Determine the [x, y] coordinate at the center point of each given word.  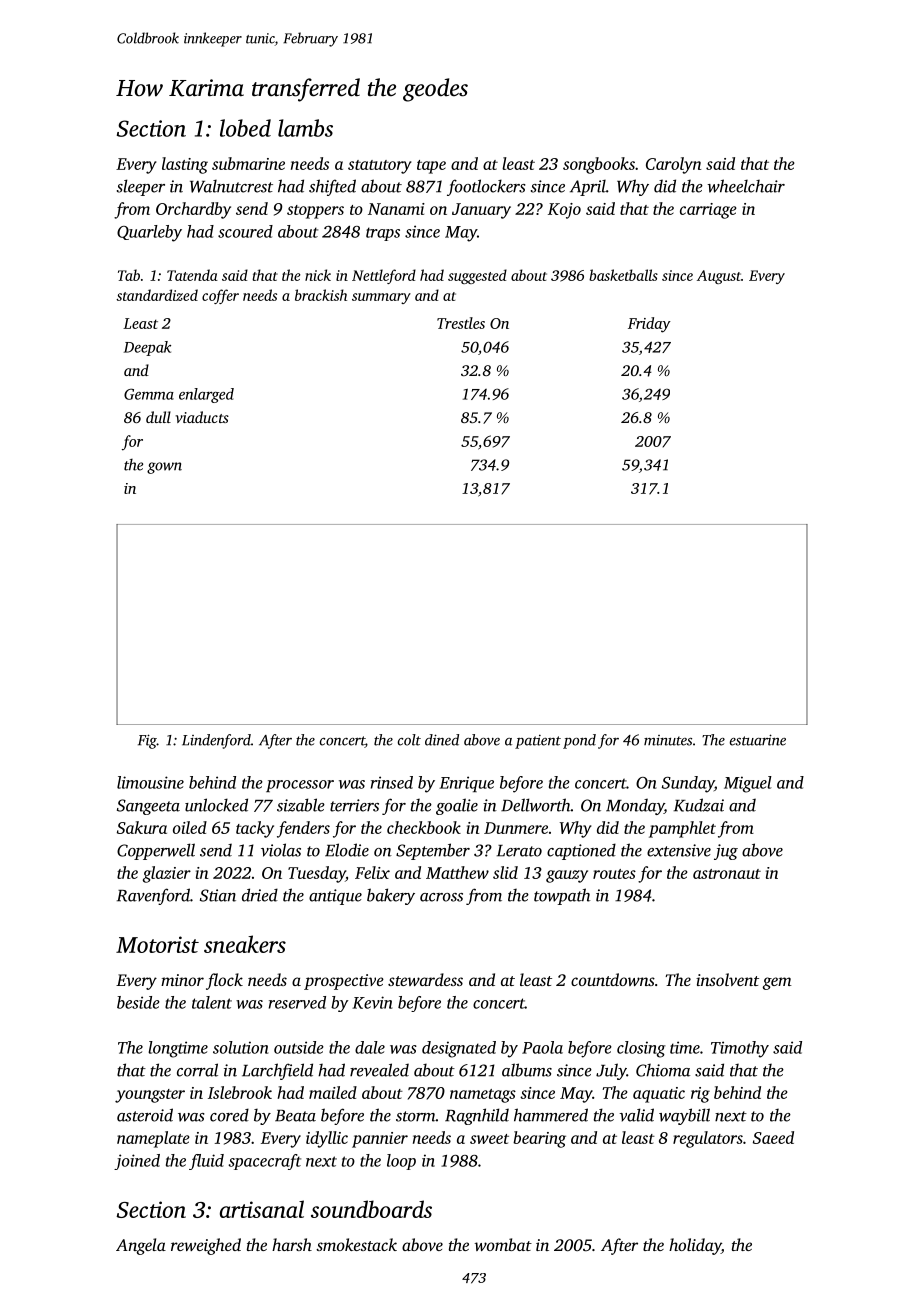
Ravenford [153, 896]
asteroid [145, 1115]
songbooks [599, 165]
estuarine [758, 740]
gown [164, 468]
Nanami [396, 209]
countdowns [613, 979]
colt [409, 740]
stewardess [425, 979]
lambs [305, 128]
